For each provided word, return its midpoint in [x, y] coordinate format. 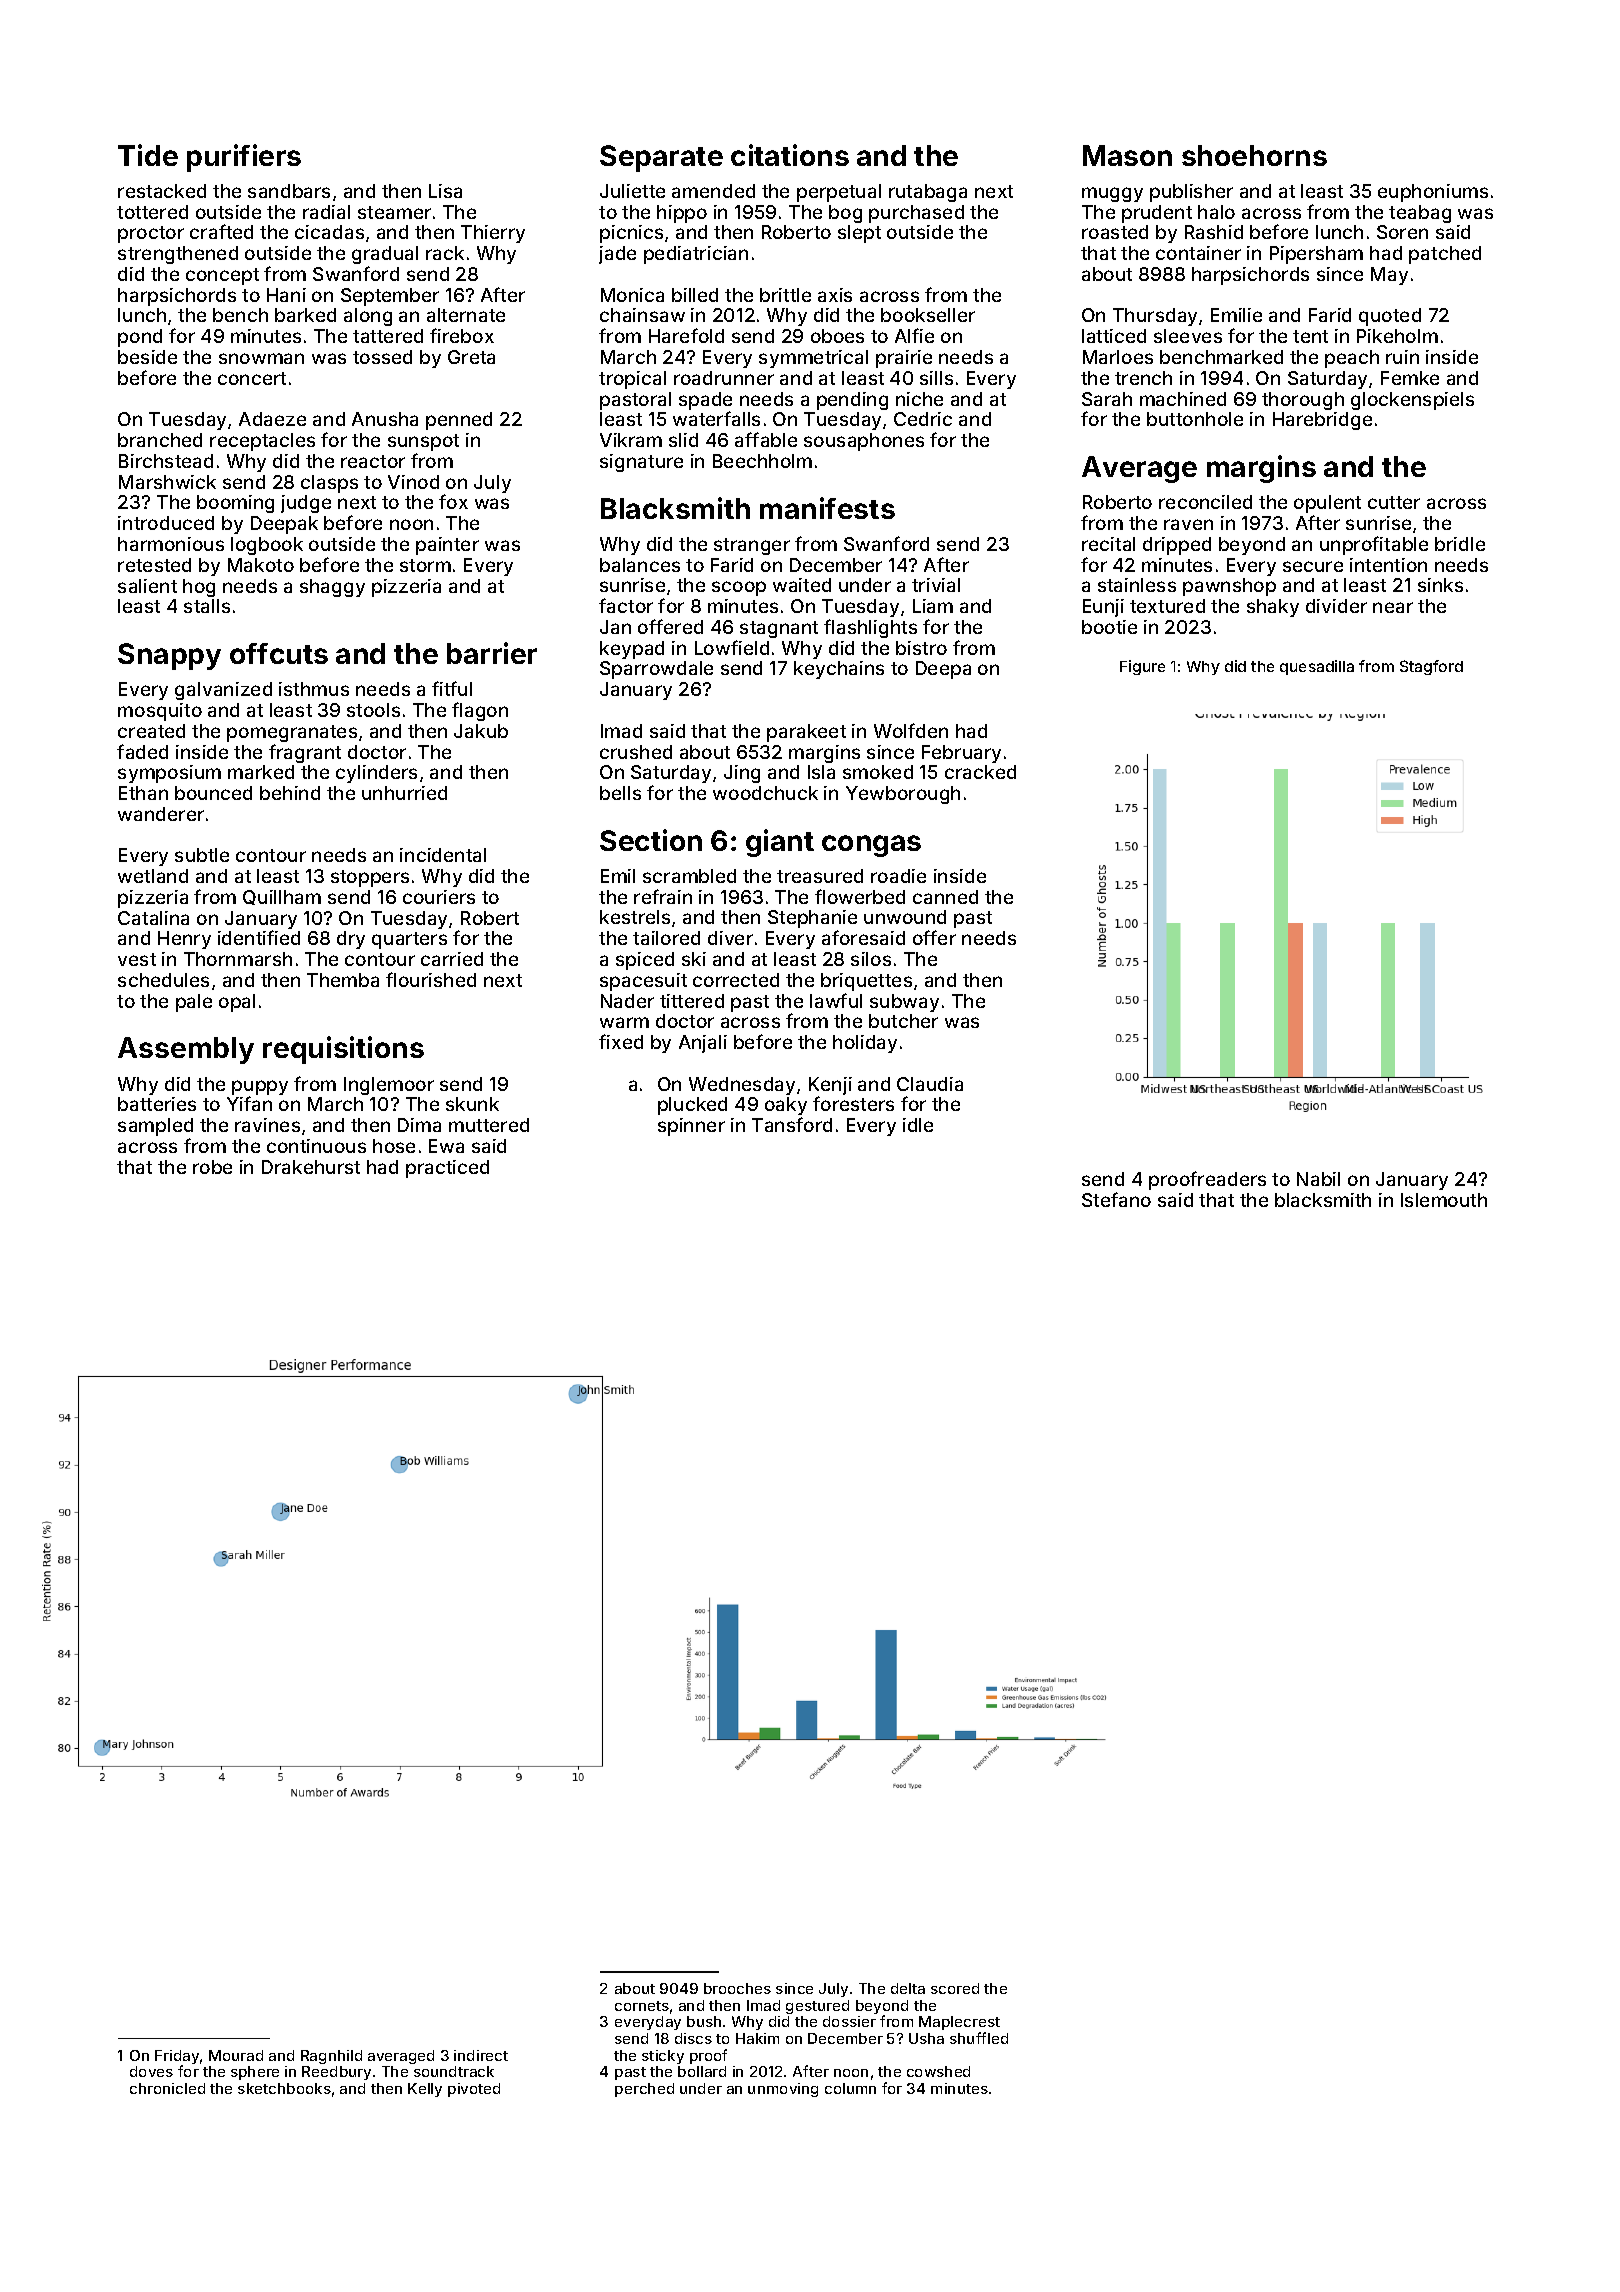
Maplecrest [959, 2023]
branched [160, 440]
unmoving [783, 2090]
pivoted [474, 2090]
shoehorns [1254, 155]
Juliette [632, 191]
